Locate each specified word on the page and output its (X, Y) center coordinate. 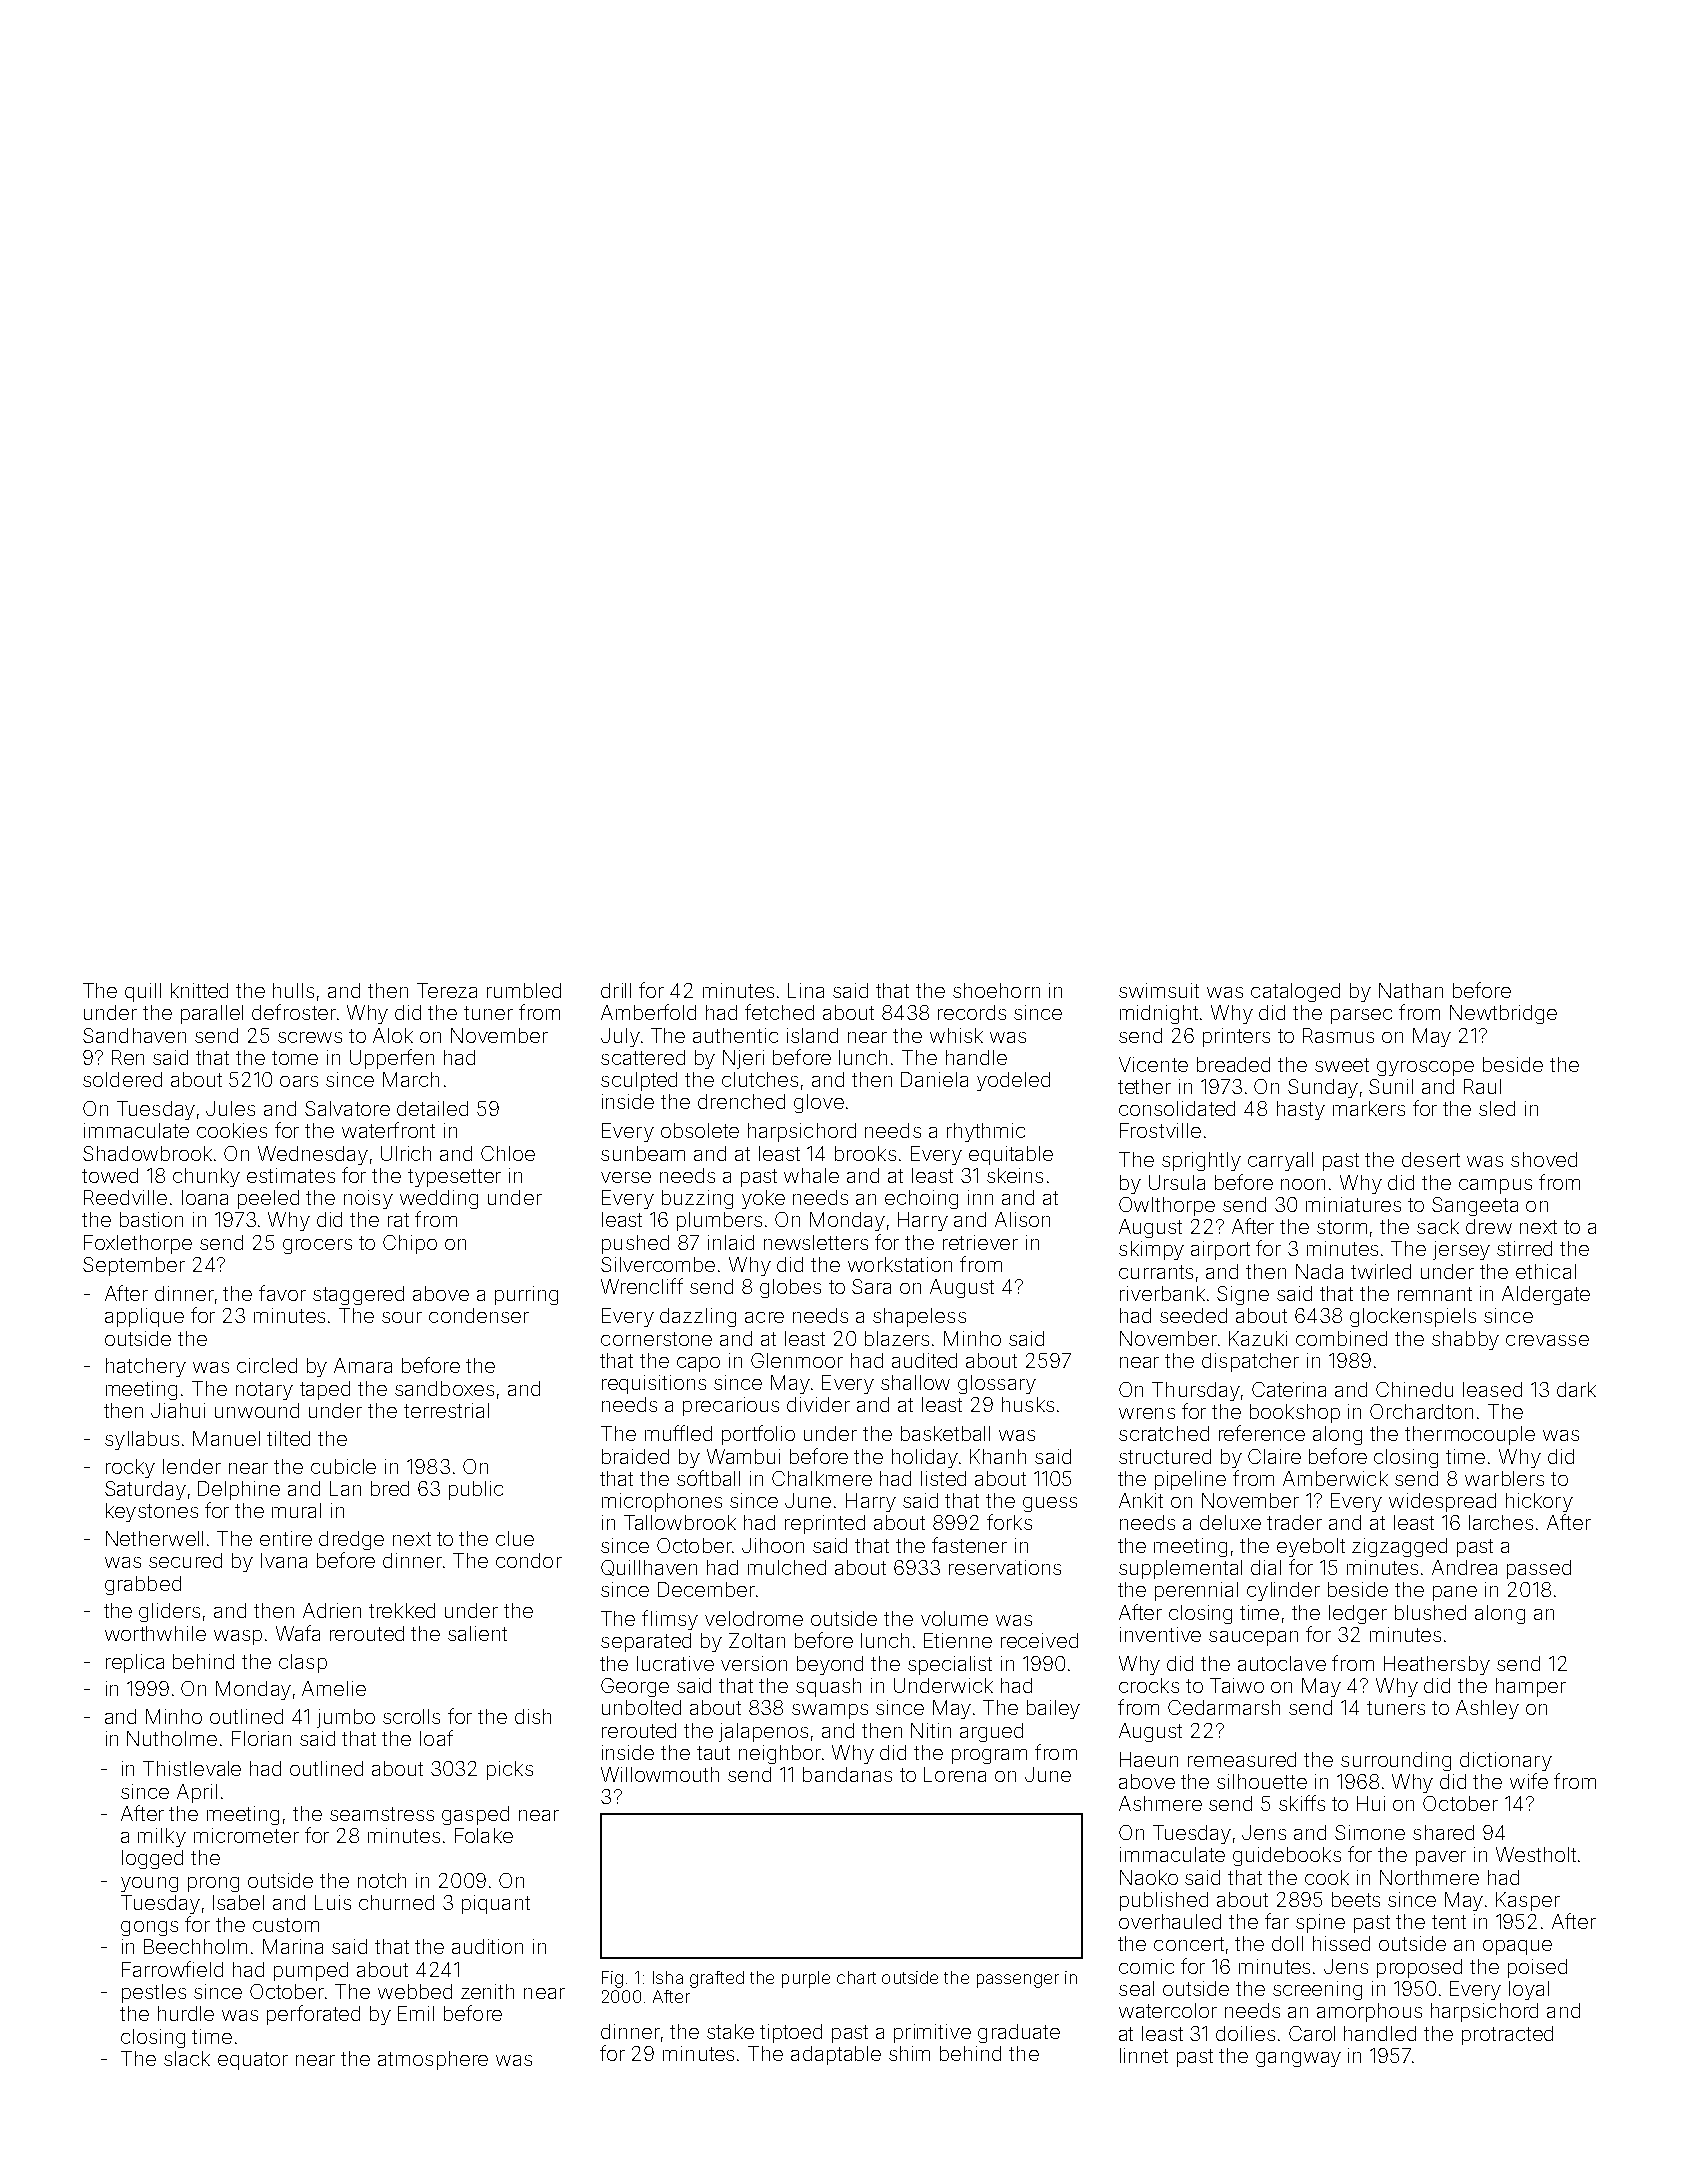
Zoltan (757, 1640)
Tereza (447, 990)
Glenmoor (797, 1360)
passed (1539, 1569)
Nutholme (172, 1738)
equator (253, 2061)
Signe (1243, 1295)
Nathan (1411, 990)
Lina (806, 990)
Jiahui (178, 1410)
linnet (1144, 2055)
